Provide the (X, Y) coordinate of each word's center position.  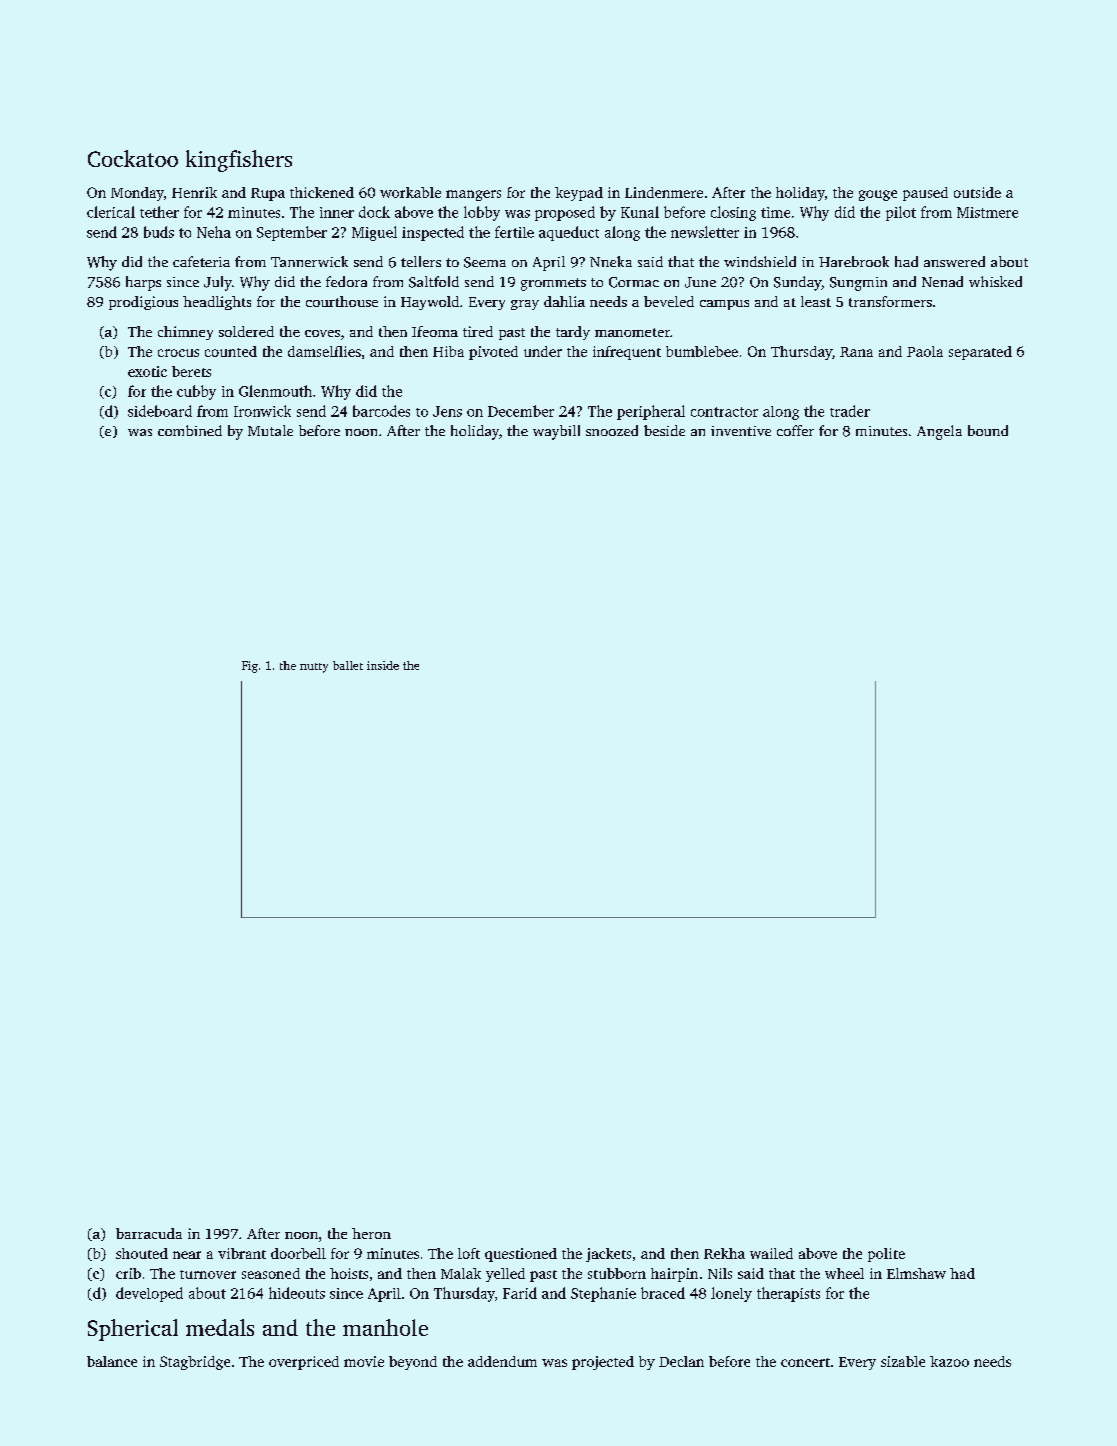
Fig (250, 667)
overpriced (304, 1363)
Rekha (724, 1253)
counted (231, 351)
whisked (995, 281)
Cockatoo (133, 158)
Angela (939, 432)
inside (383, 665)
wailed (771, 1253)
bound (988, 430)
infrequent (627, 353)
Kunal (640, 212)
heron (371, 1233)
